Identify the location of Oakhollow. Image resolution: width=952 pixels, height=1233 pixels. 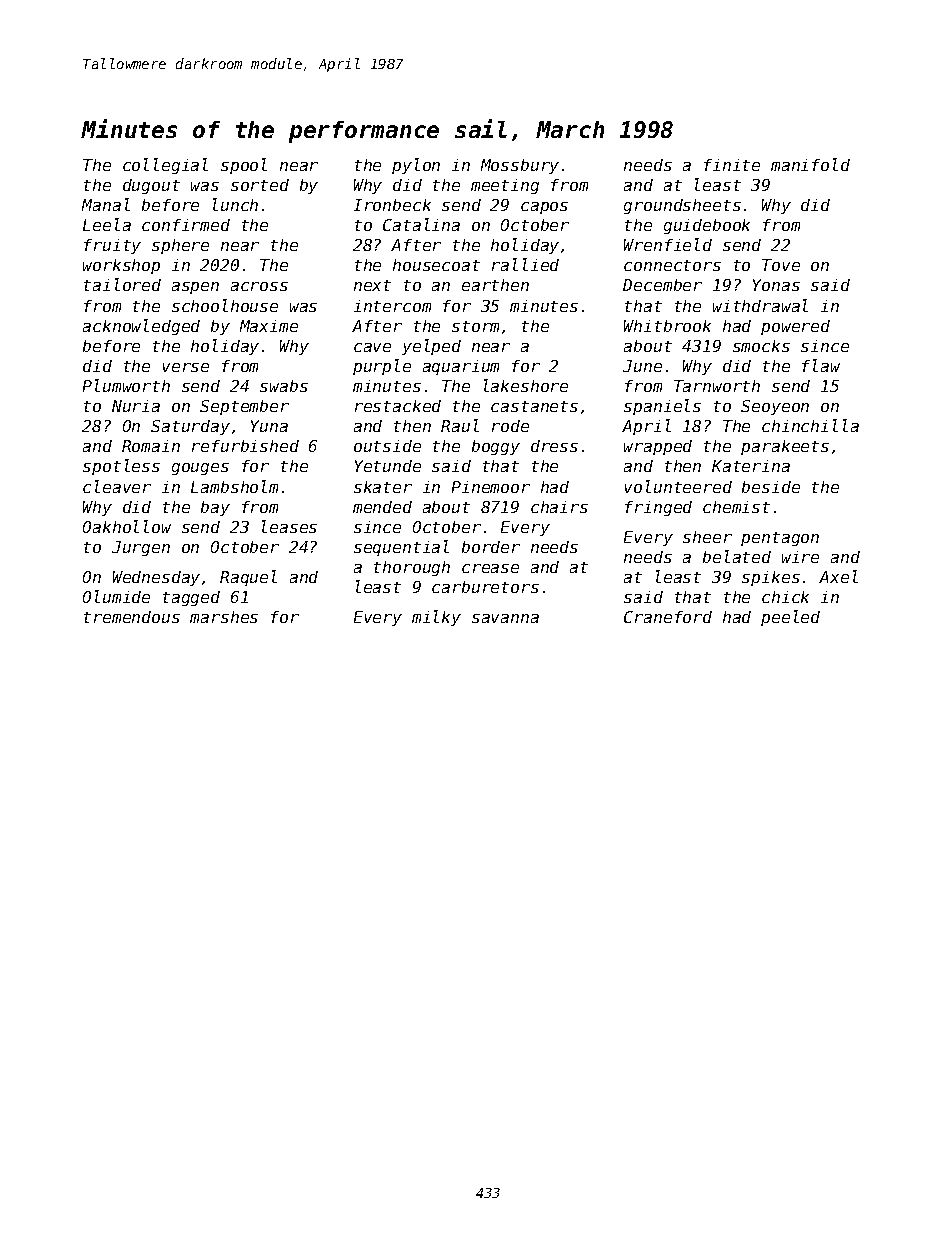
(127, 526).
